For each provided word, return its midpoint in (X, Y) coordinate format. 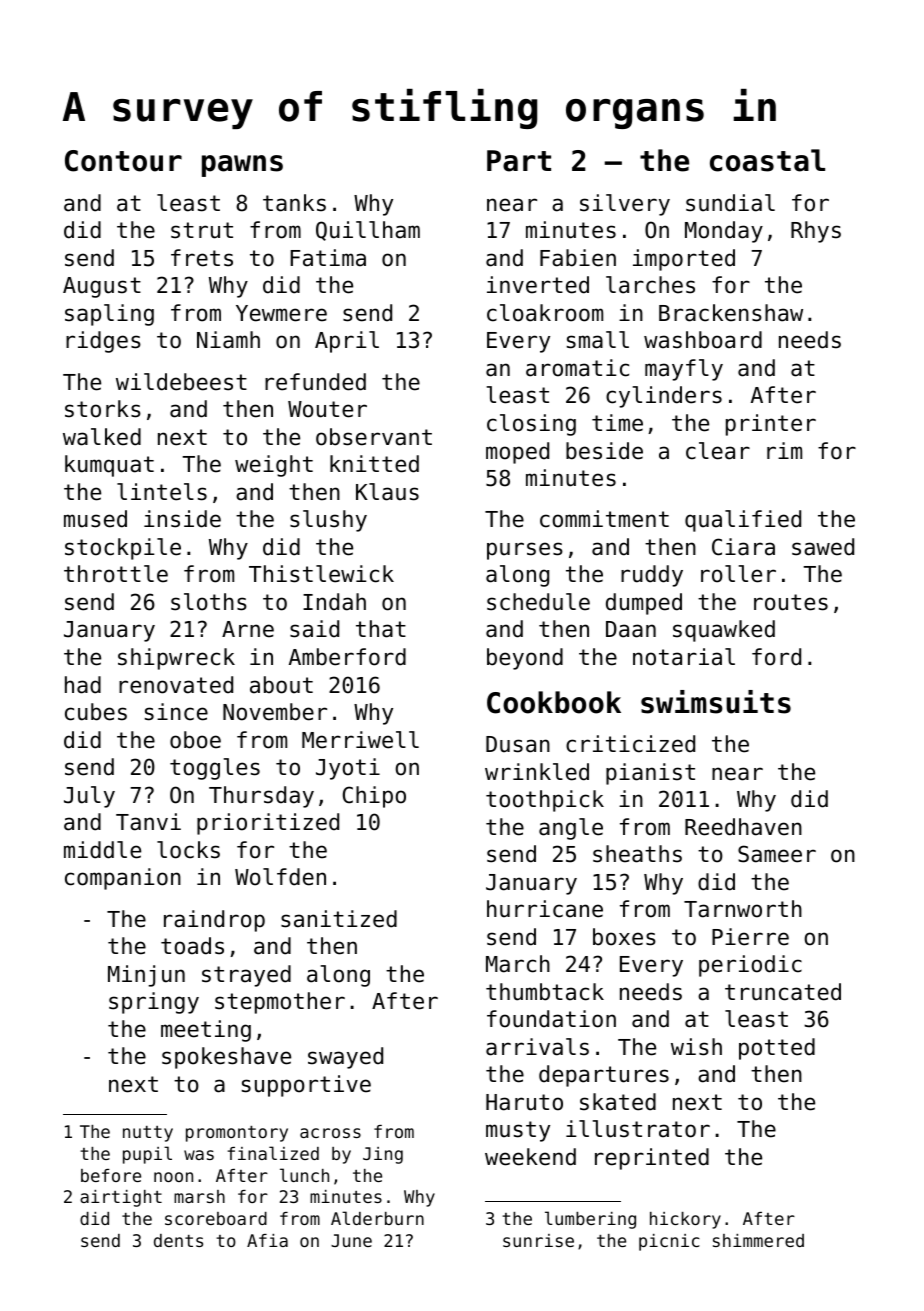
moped (517, 453)
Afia (267, 1240)
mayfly (684, 370)
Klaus (387, 492)
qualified (743, 521)
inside (182, 519)
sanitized (339, 919)
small (598, 340)
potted (777, 1049)
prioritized (268, 824)
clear (718, 451)
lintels (162, 492)
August (102, 287)
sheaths (637, 854)
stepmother (280, 1003)
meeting (206, 1031)
